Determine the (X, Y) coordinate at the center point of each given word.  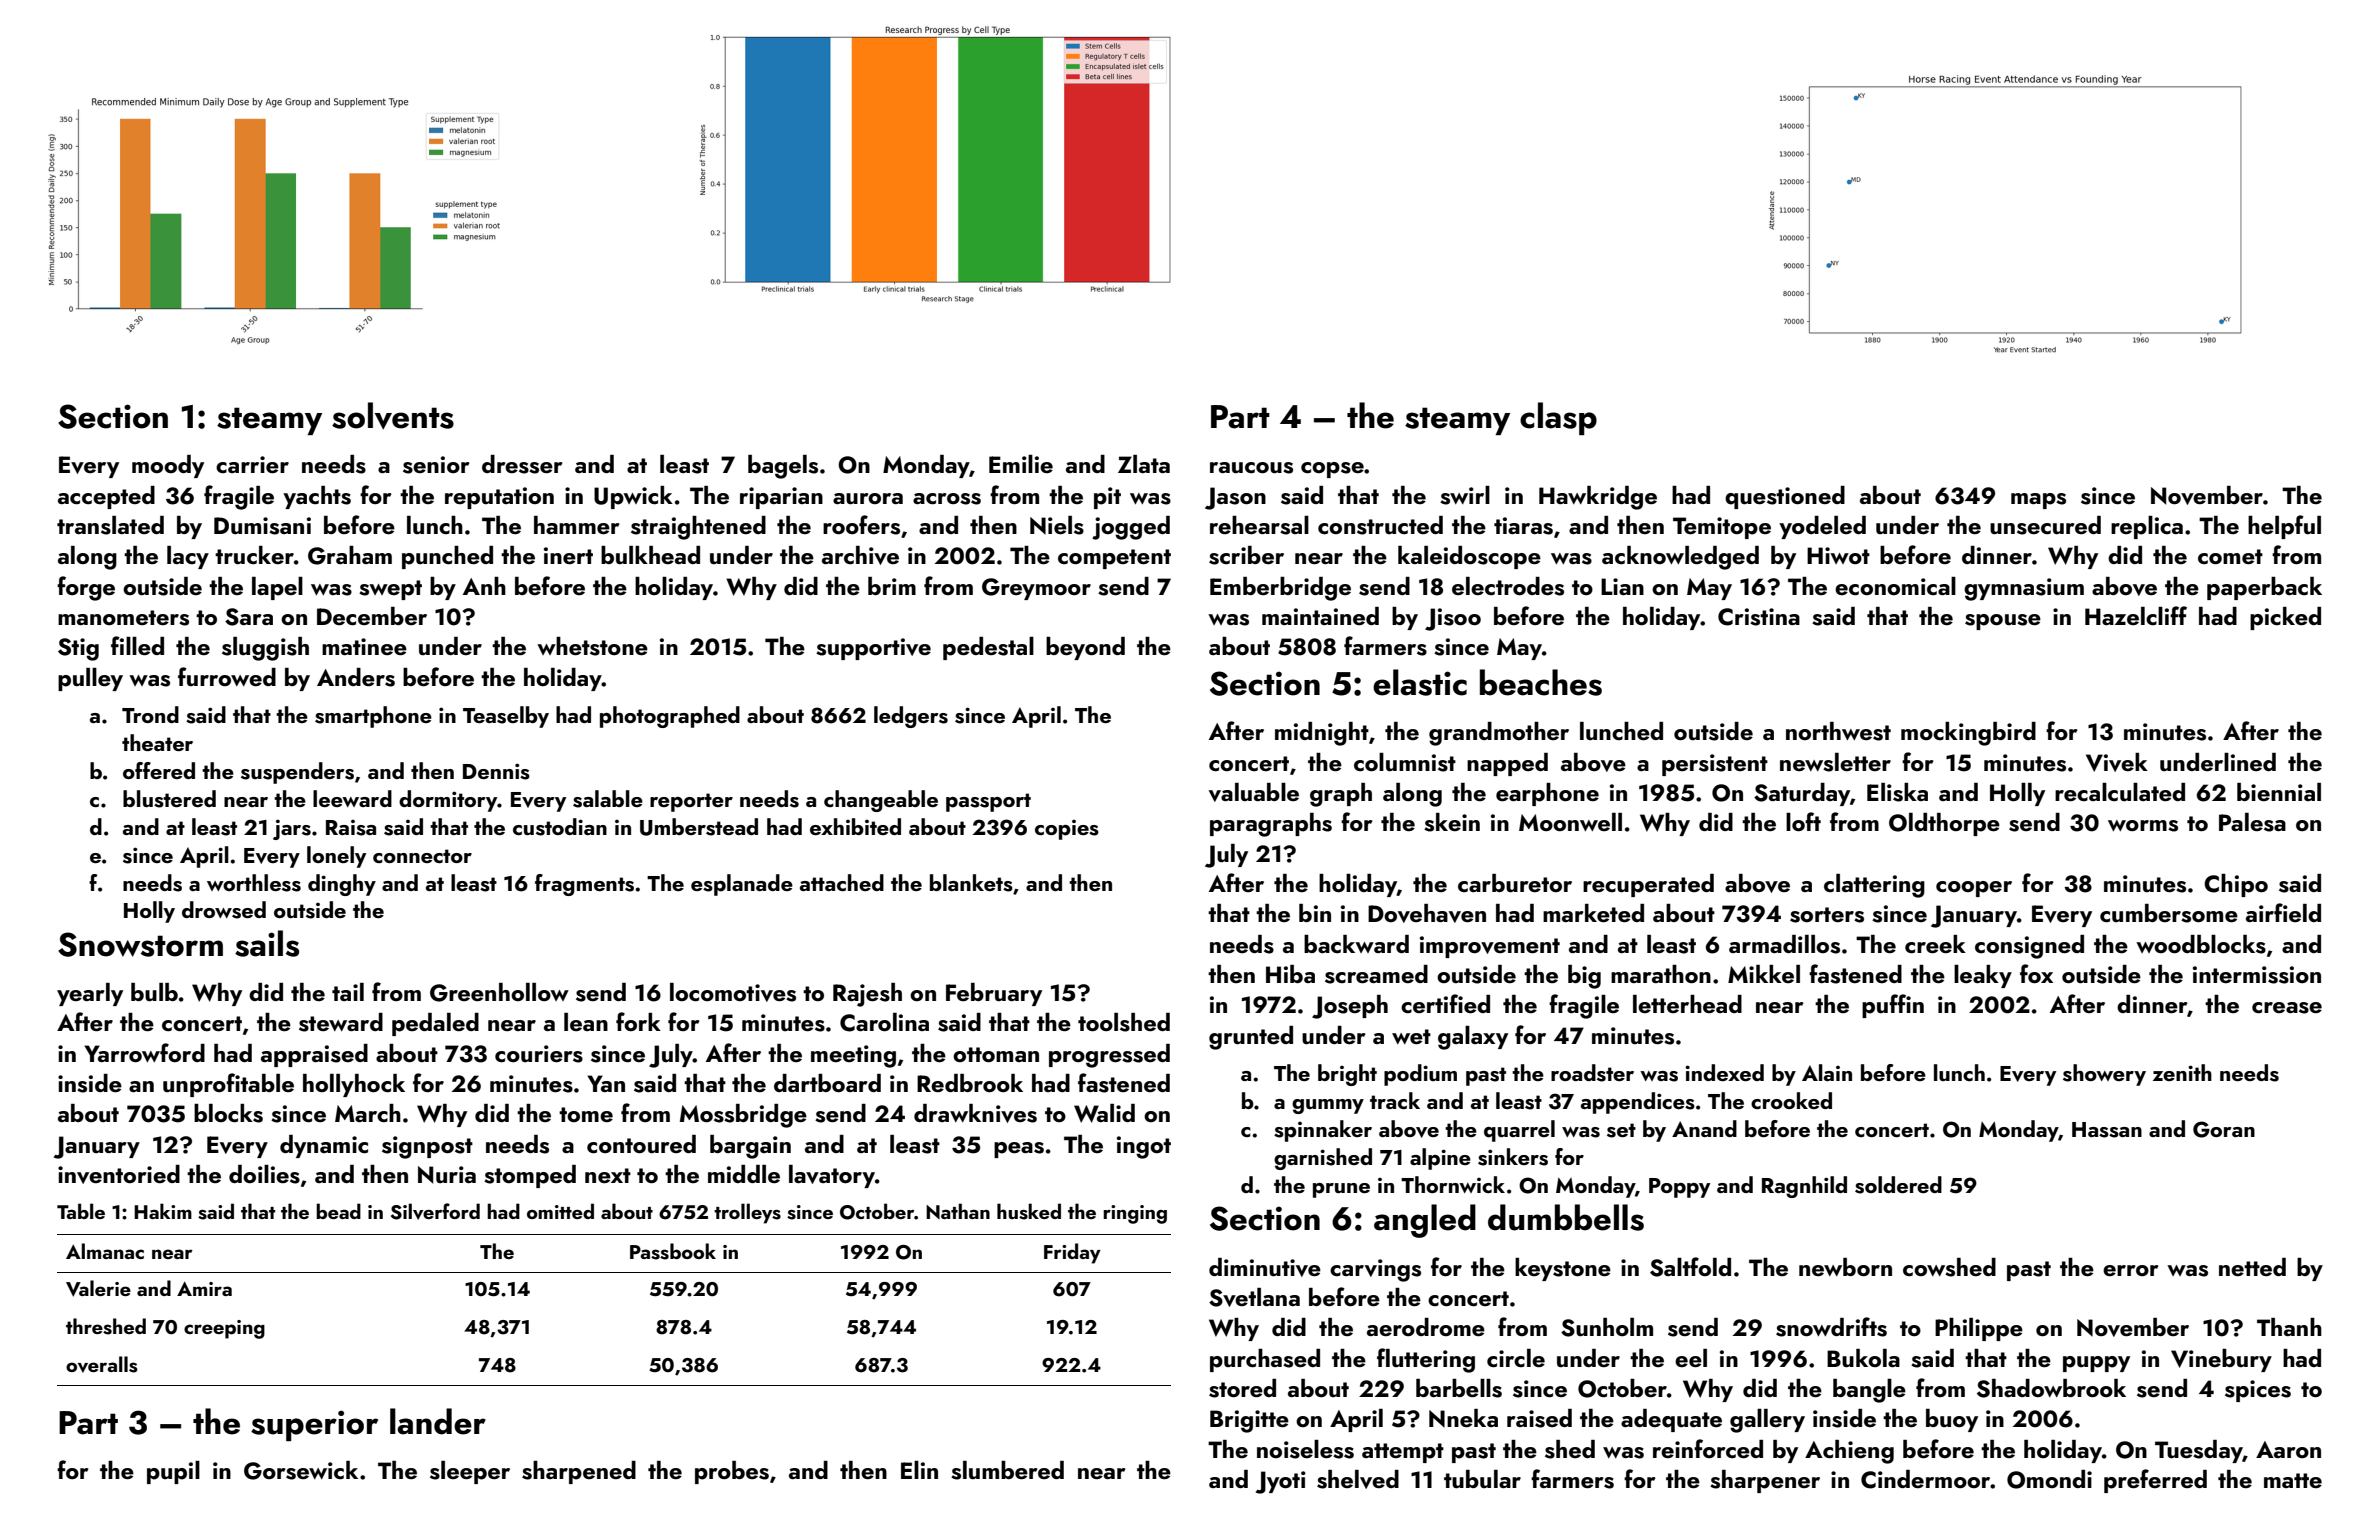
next (608, 1175)
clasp (1558, 418)
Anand (1704, 1128)
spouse (2003, 622)
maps (2038, 501)
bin (1315, 913)
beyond (1085, 648)
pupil (173, 1472)
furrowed (227, 676)
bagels (783, 467)
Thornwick (1453, 1184)
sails (267, 943)
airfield (2283, 912)
